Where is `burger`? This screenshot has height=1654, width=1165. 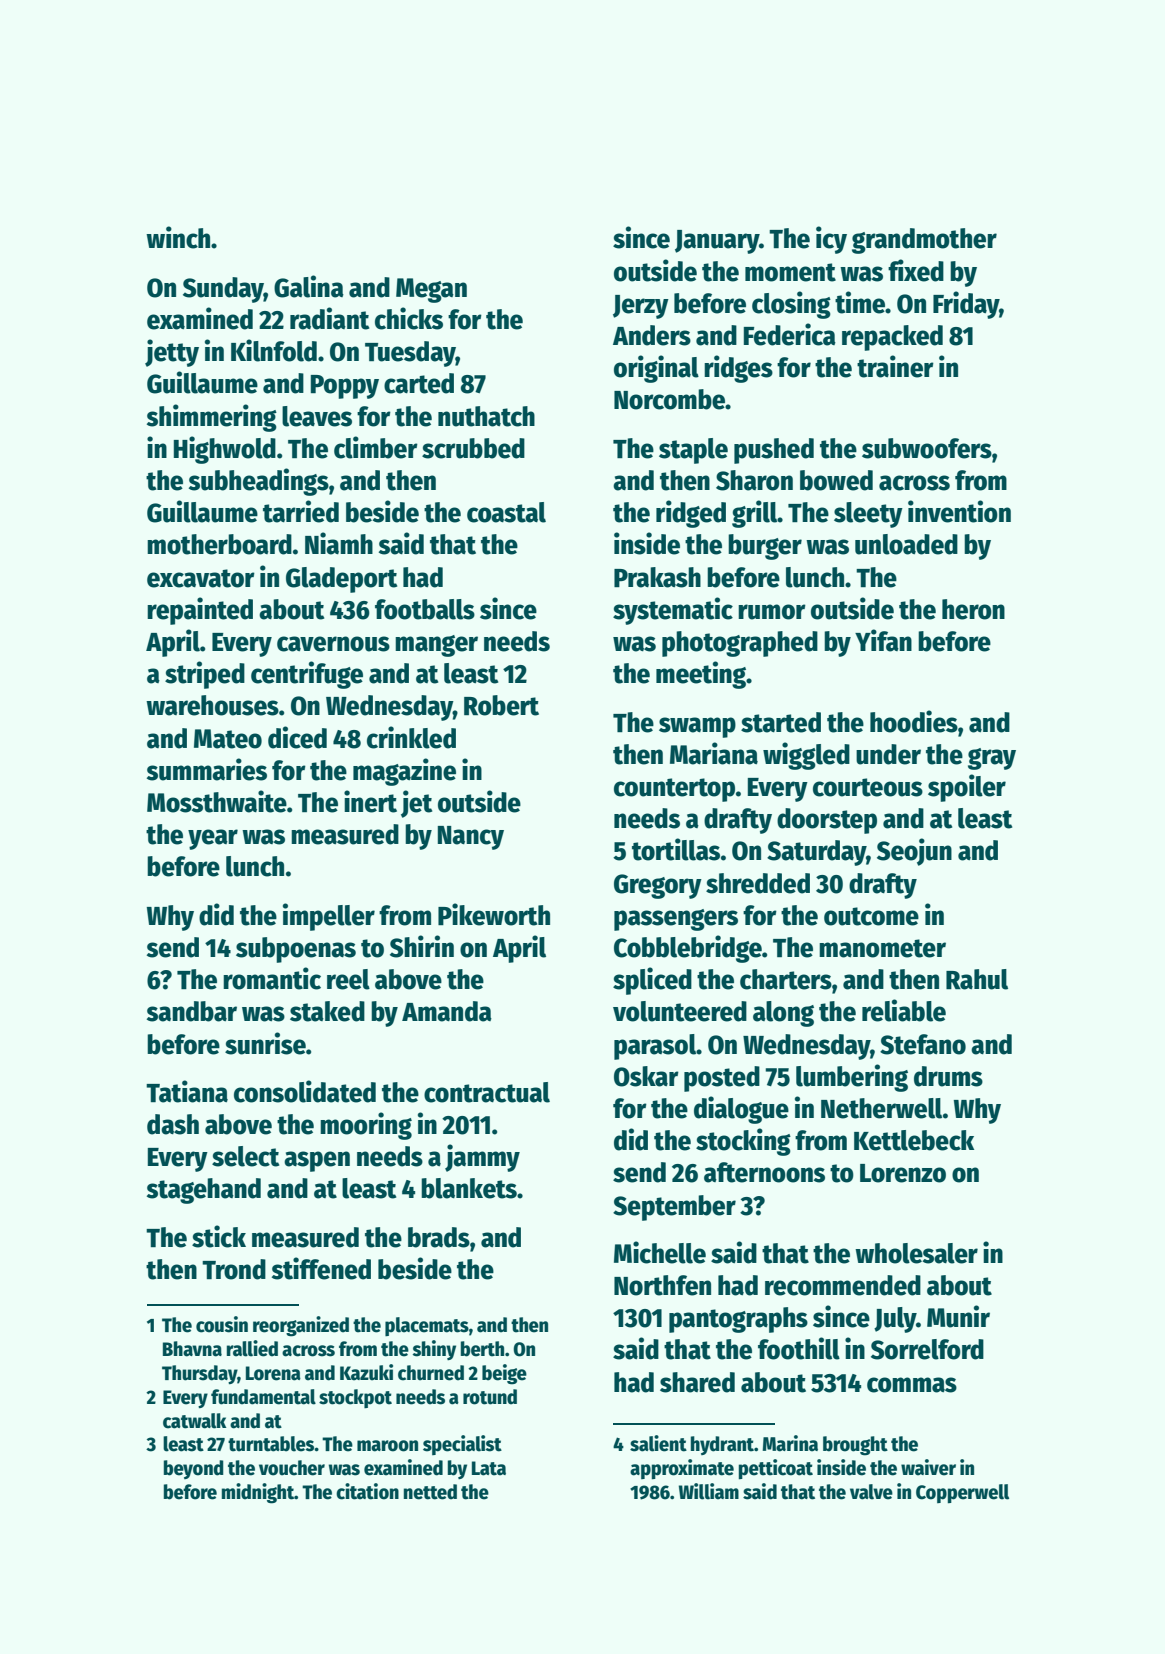 burger is located at coordinates (765, 547).
